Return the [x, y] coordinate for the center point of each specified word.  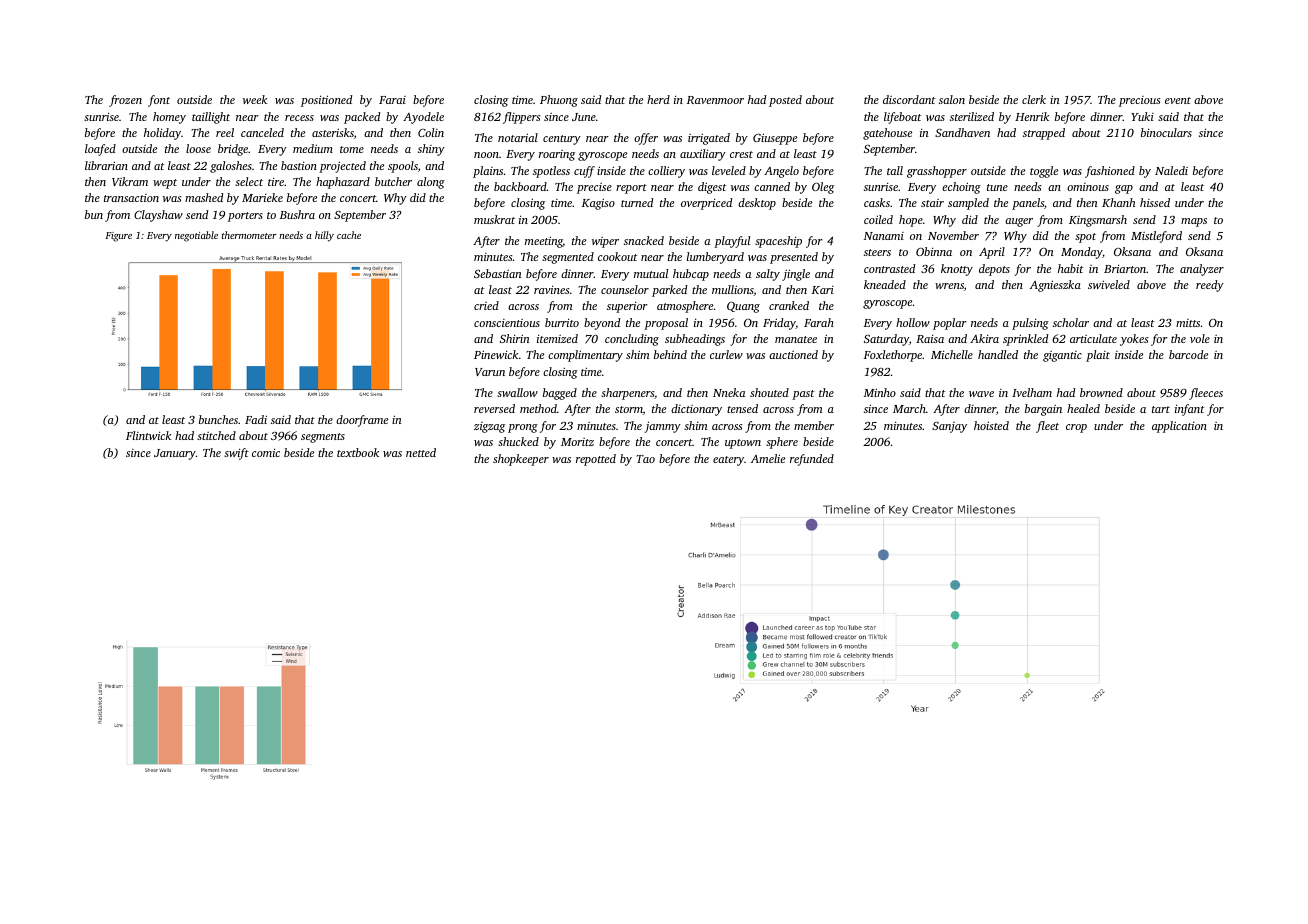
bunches [218, 419]
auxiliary [703, 155]
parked [669, 291]
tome [352, 149]
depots [994, 270]
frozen [125, 101]
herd [658, 99]
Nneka [729, 392]
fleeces [1206, 394]
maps [1194, 222]
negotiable [196, 236]
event [1178, 100]
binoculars [1166, 132]
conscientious [507, 323]
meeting [544, 242]
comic [266, 452]
